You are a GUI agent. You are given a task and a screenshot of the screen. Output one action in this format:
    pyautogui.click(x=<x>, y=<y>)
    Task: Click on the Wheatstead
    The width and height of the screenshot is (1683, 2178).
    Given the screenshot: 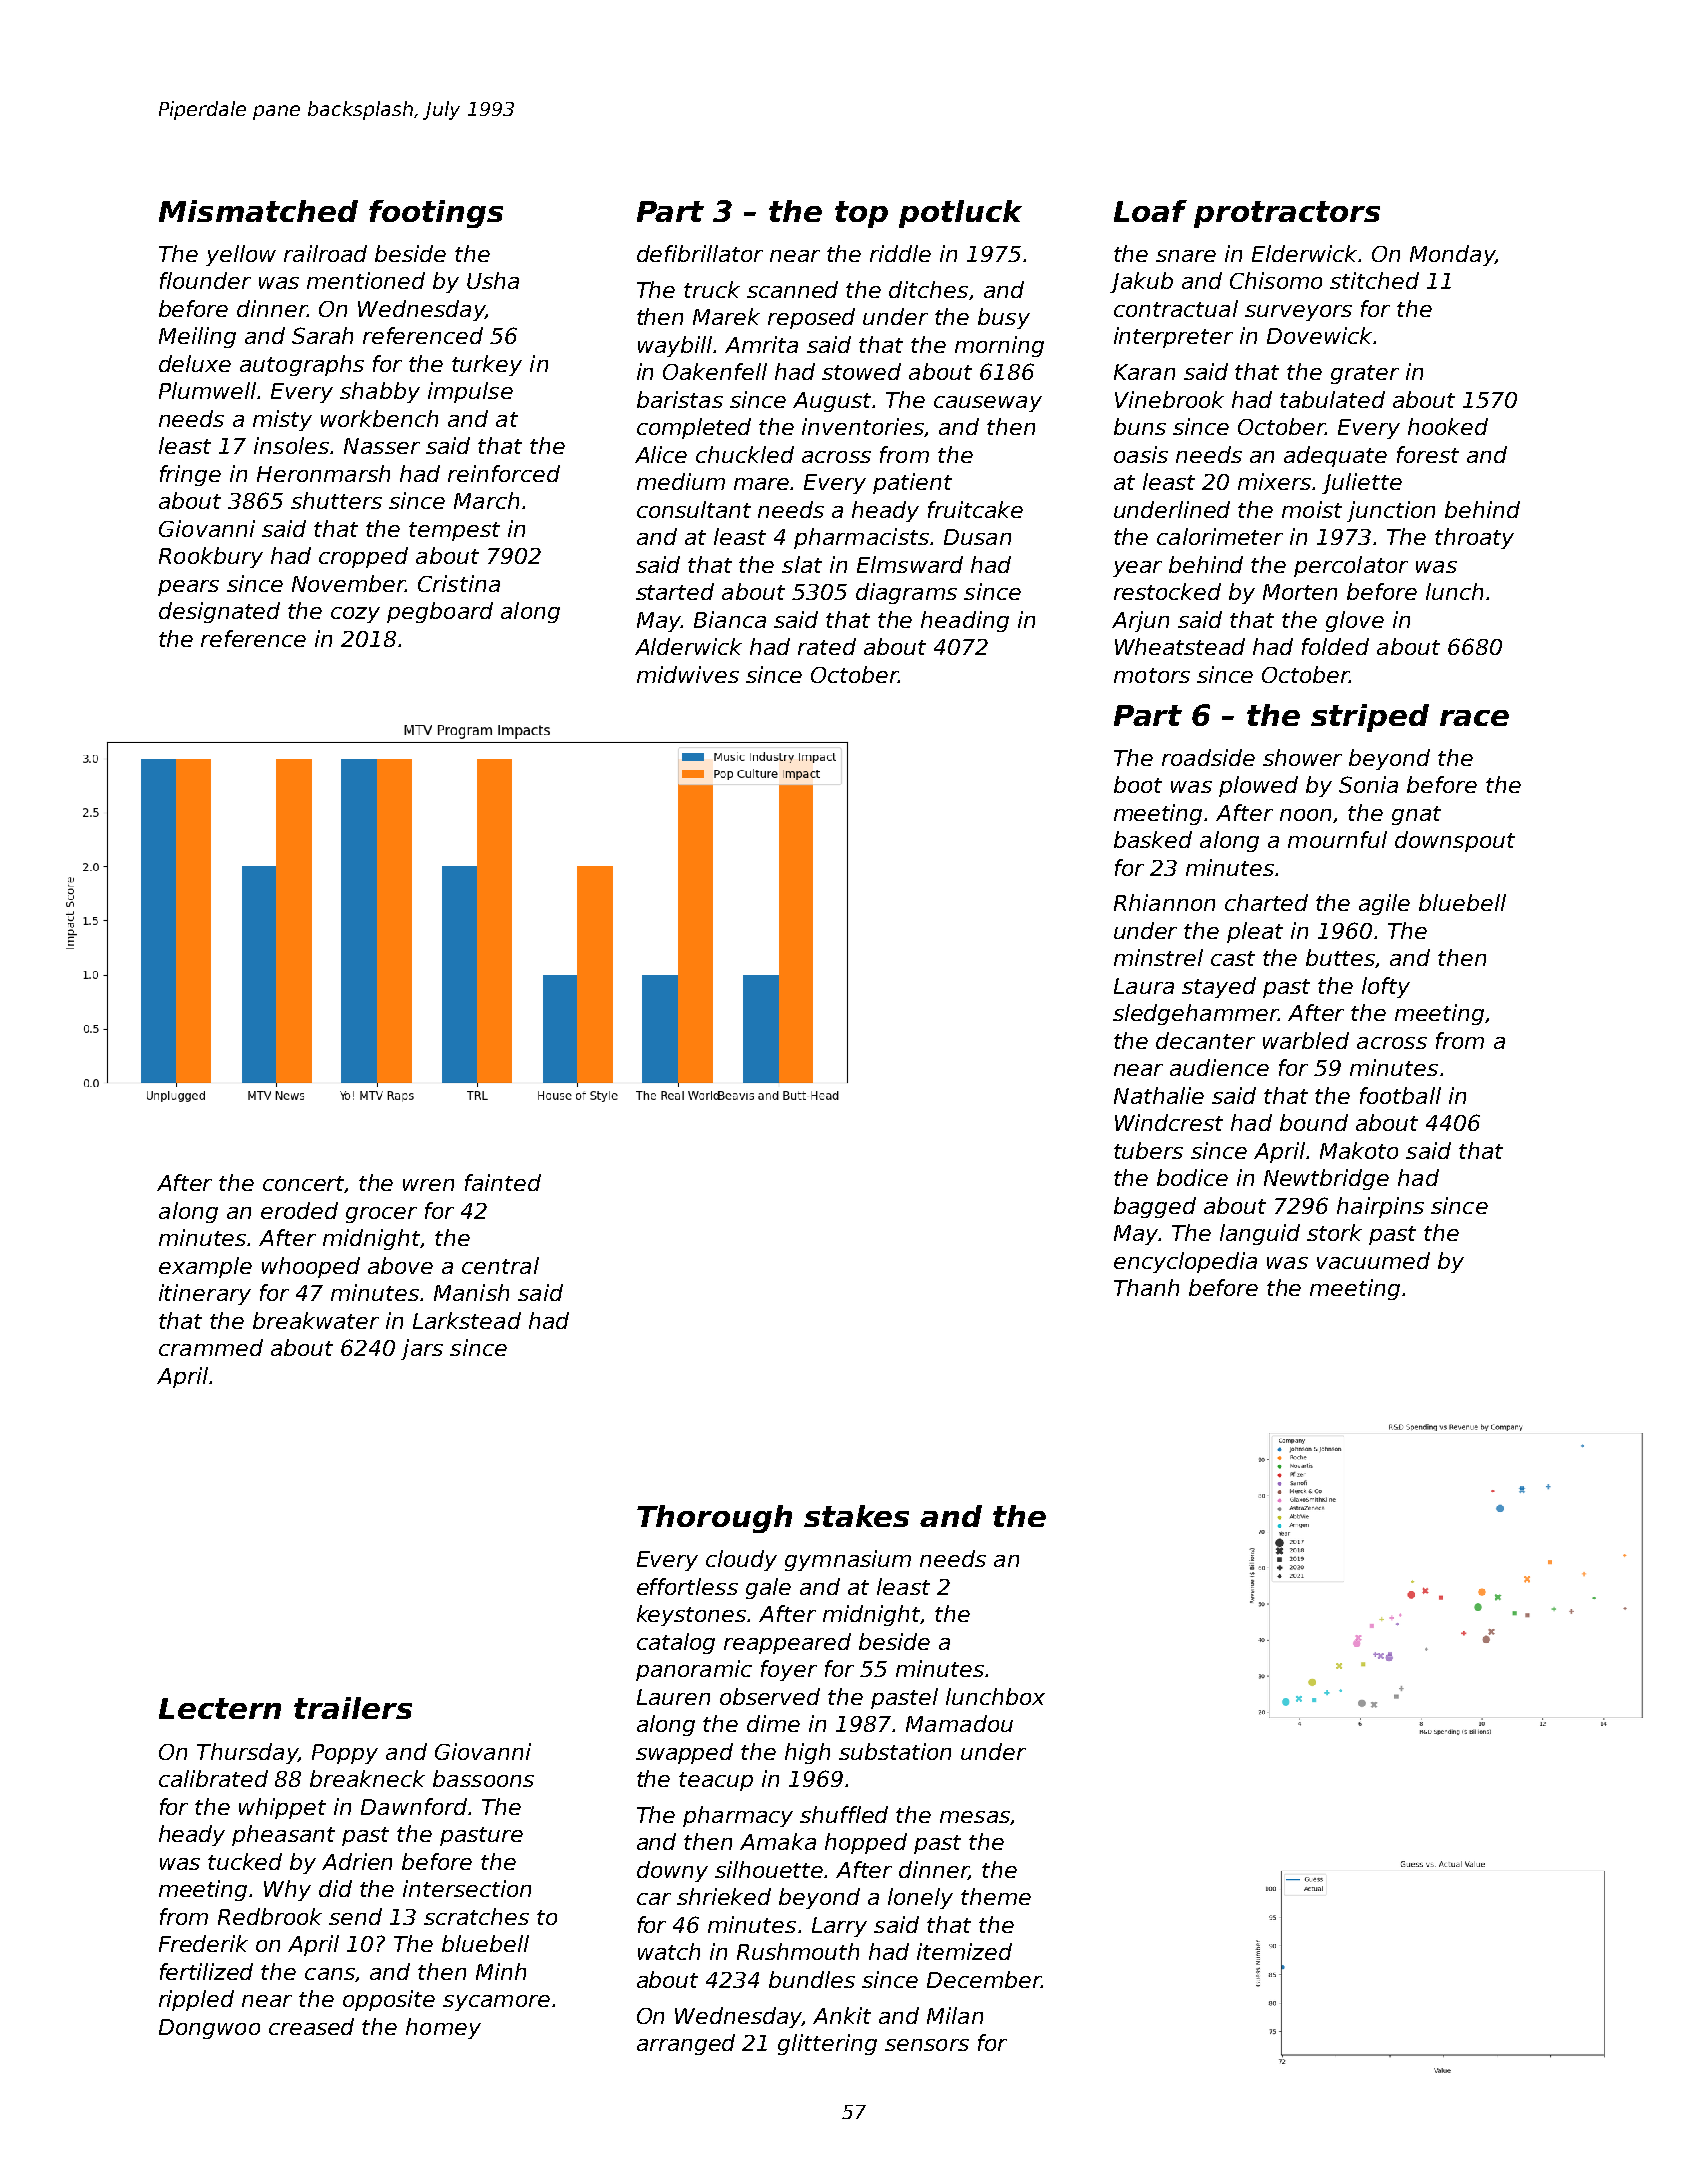 What is the action you would take?
    pyautogui.click(x=1180, y=646)
